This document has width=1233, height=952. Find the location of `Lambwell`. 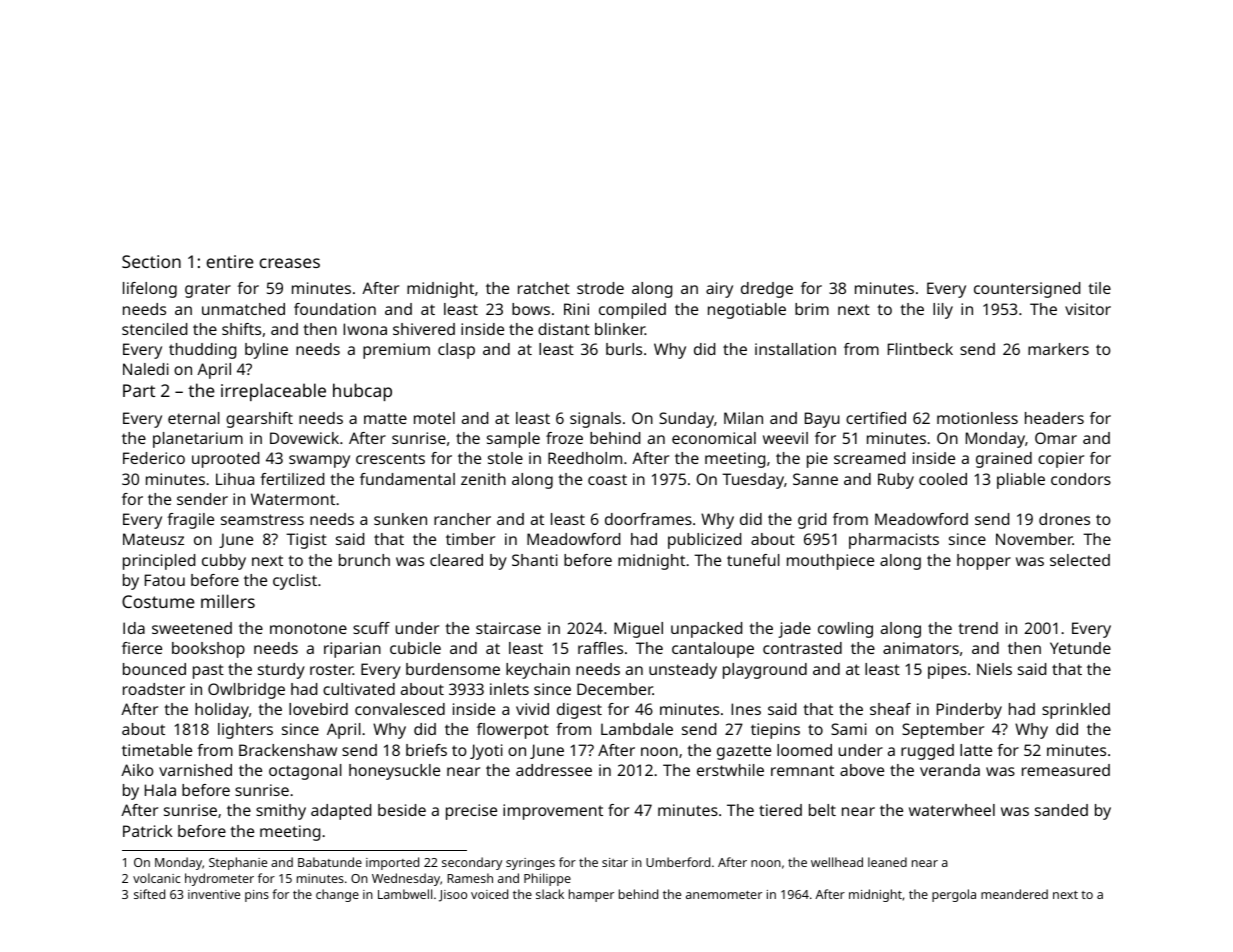

Lambwell is located at coordinates (405, 894).
